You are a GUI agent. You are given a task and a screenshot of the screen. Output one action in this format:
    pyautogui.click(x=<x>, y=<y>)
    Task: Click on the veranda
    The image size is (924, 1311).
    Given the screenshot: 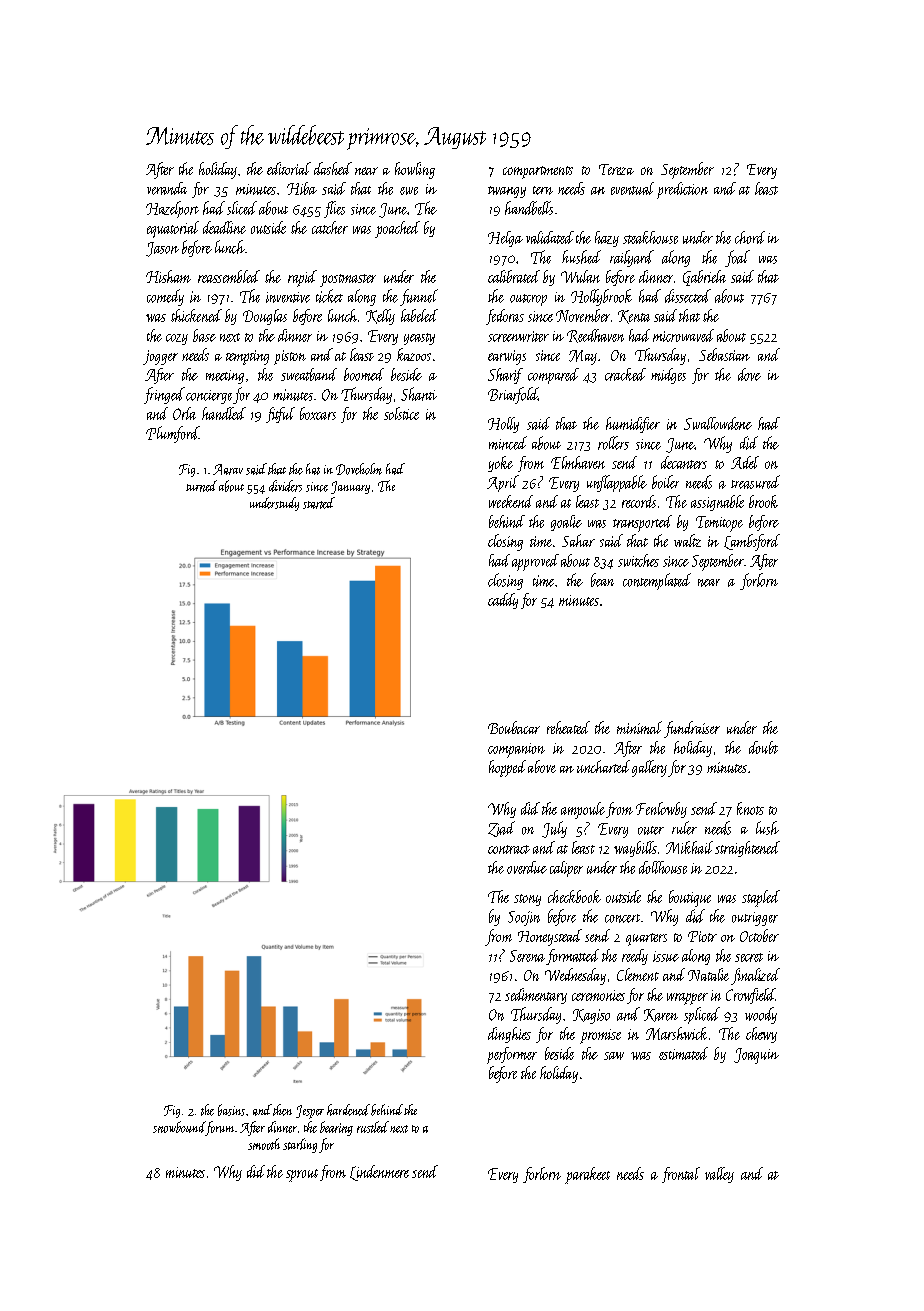 What is the action you would take?
    pyautogui.click(x=167, y=188)
